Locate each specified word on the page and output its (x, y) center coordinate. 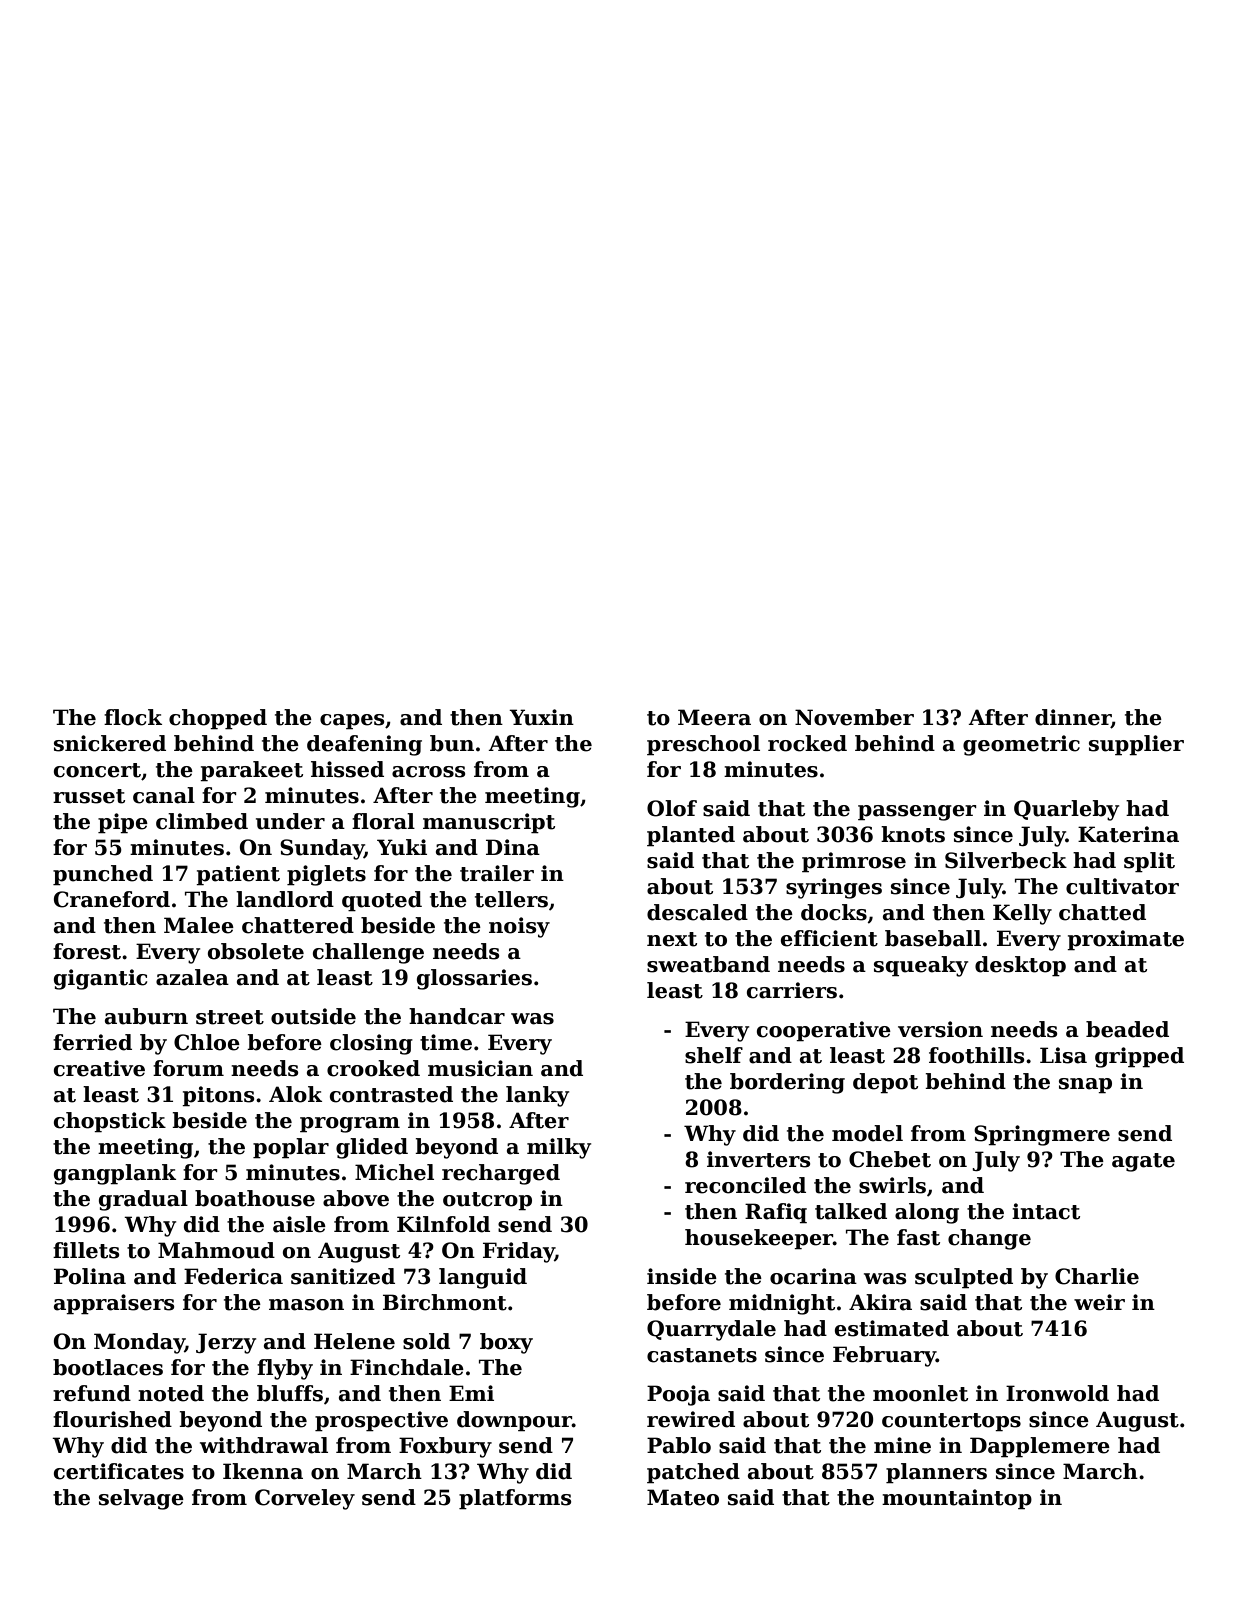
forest (87, 951)
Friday (519, 1252)
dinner (1073, 718)
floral (383, 821)
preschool (703, 745)
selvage (141, 1499)
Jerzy (226, 1343)
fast (918, 1237)
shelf (714, 1055)
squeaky (921, 966)
